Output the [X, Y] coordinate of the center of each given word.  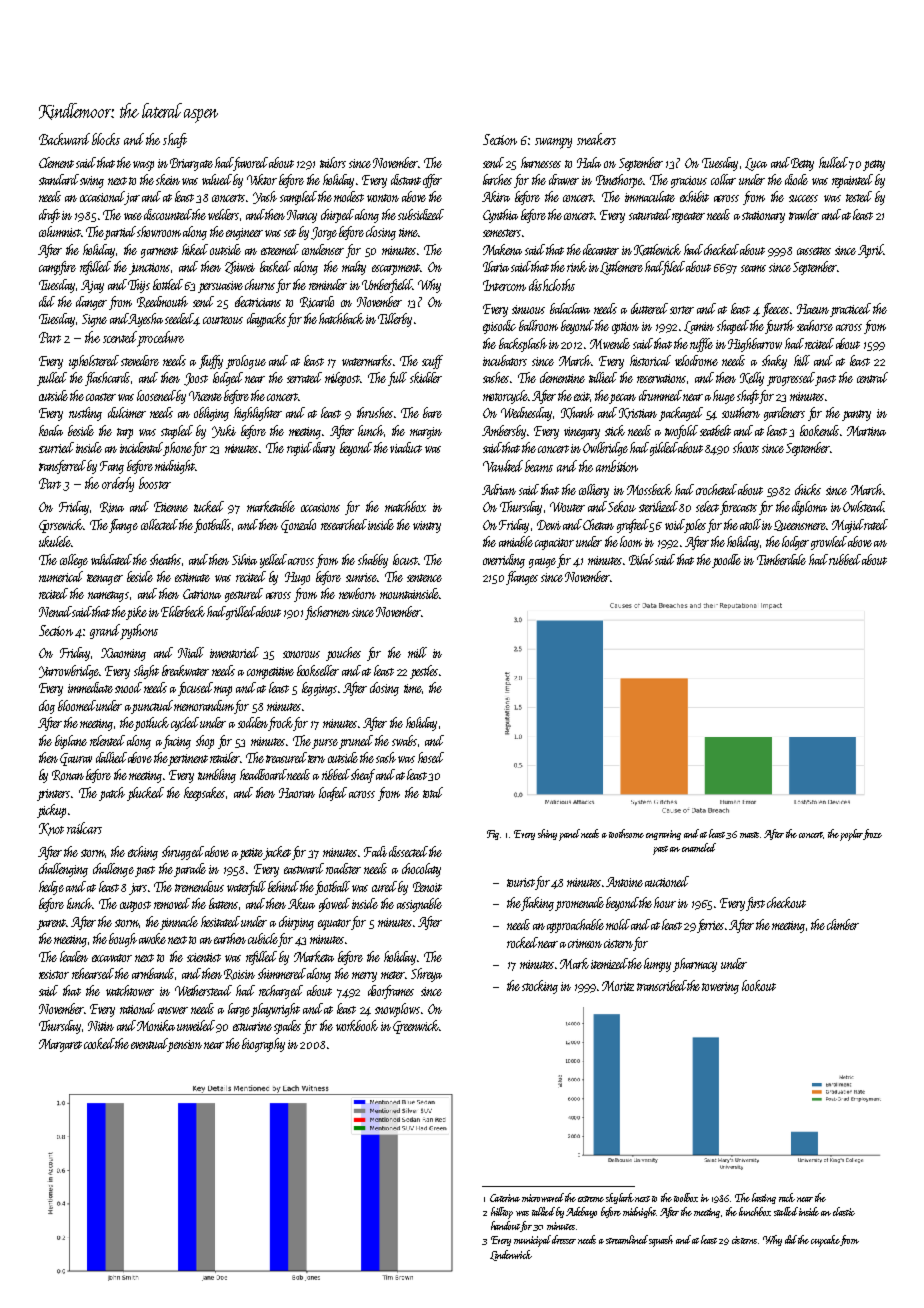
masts [749, 835]
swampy [553, 143]
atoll [750, 524]
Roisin [239, 974]
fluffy [211, 362]
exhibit [694, 196]
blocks [106, 139]
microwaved [543, 1197]
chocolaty [421, 870]
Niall [191, 652]
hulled [833, 162]
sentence [424, 578]
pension [185, 1045]
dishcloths [552, 285]
